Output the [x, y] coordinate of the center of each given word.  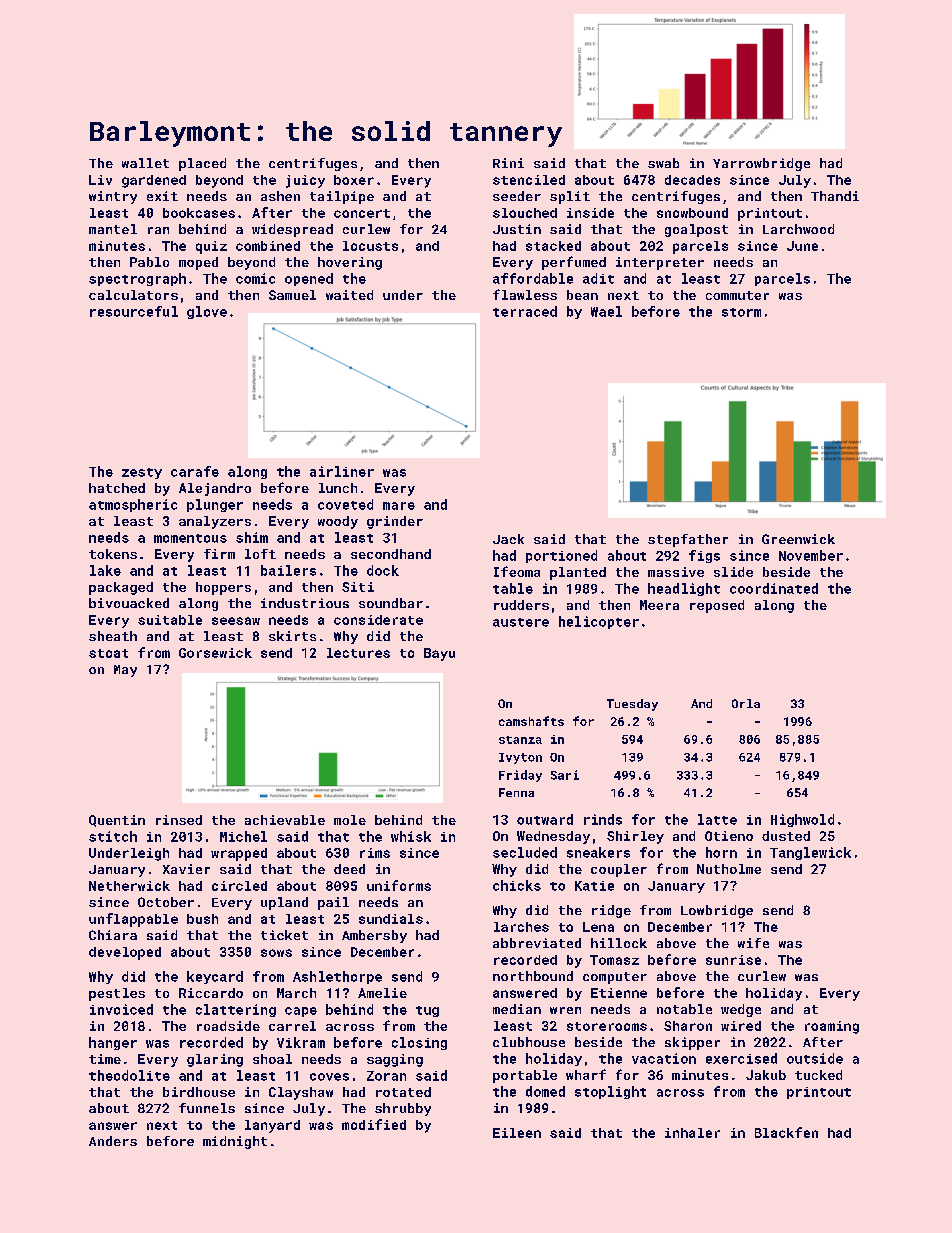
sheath [113, 636]
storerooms [607, 1026]
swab [663, 163]
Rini [508, 163]
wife [753, 943]
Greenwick [798, 539]
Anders [113, 1141]
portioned [561, 556]
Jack [508, 539]
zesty [142, 473]
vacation [664, 1058]
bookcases [199, 213]
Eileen [517, 1133]
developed [125, 953]
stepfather [688, 540]
